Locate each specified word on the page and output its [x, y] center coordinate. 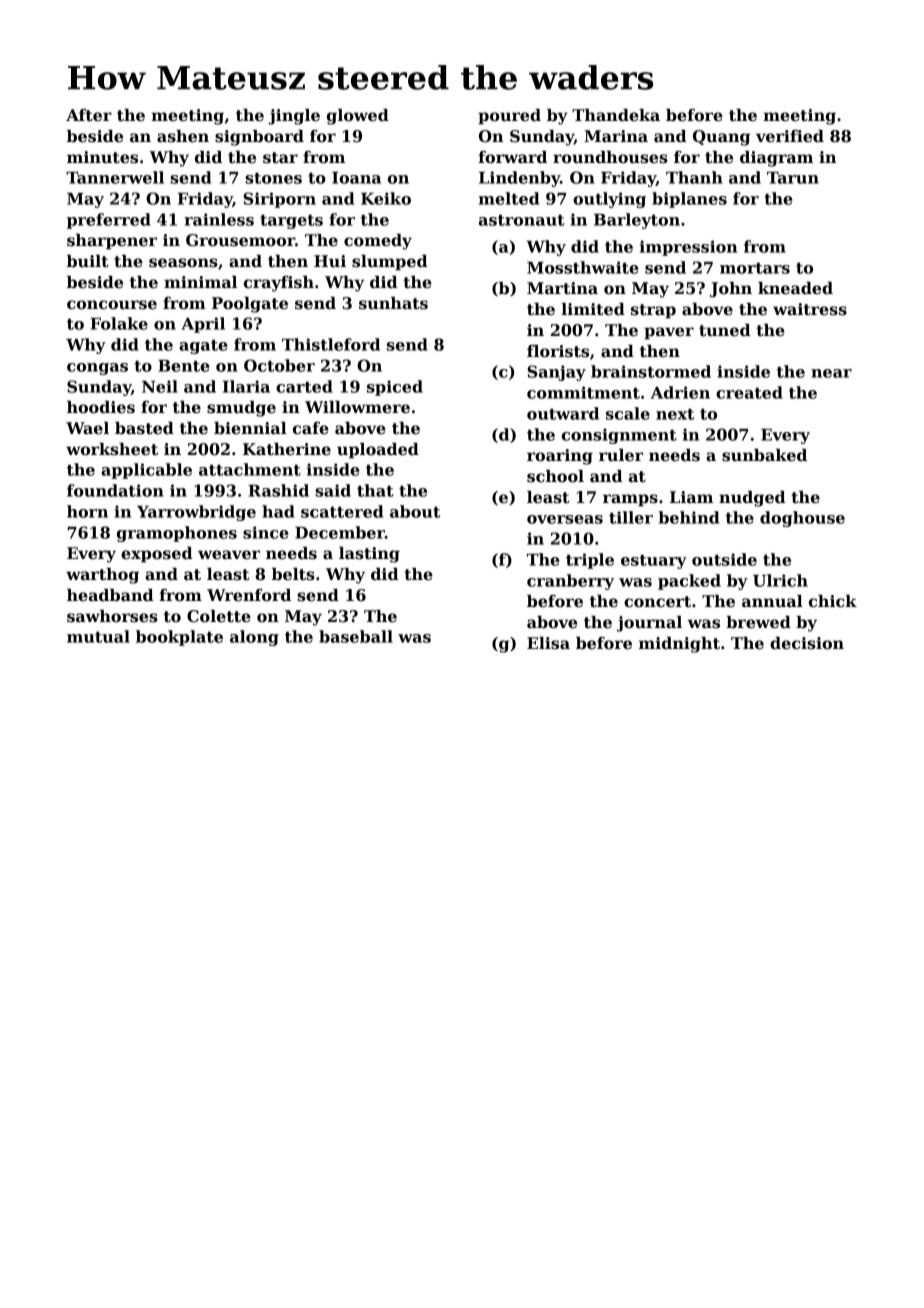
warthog [102, 576]
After [89, 115]
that [375, 490]
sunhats [393, 303]
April [203, 325]
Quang [721, 138]
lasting [369, 555]
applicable [146, 471]
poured [509, 117]
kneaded [795, 288]
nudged [752, 499]
